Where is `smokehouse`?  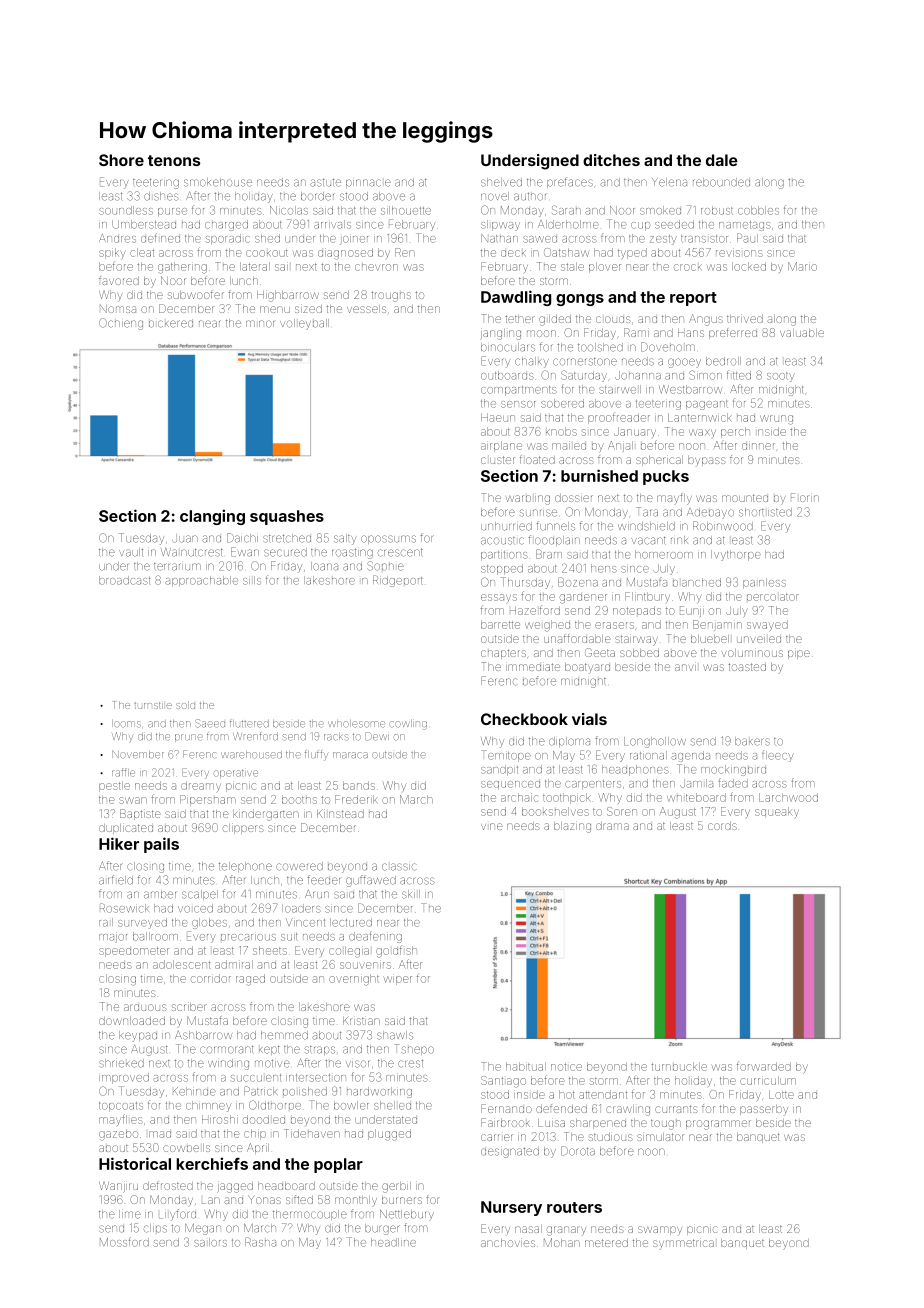 smokehouse is located at coordinates (218, 182).
